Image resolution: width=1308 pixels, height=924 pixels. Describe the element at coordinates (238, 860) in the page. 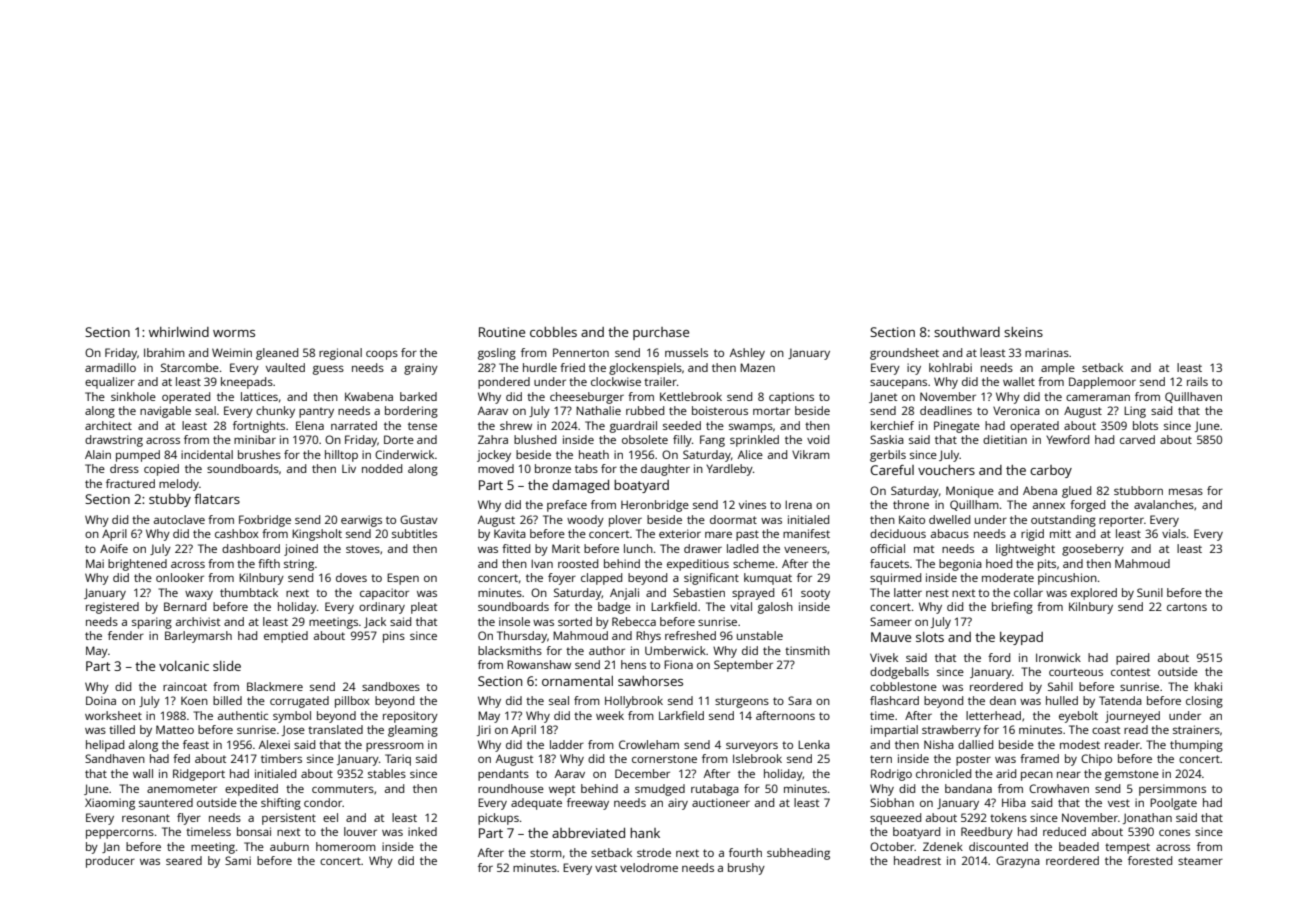

I see `Sami` at that location.
